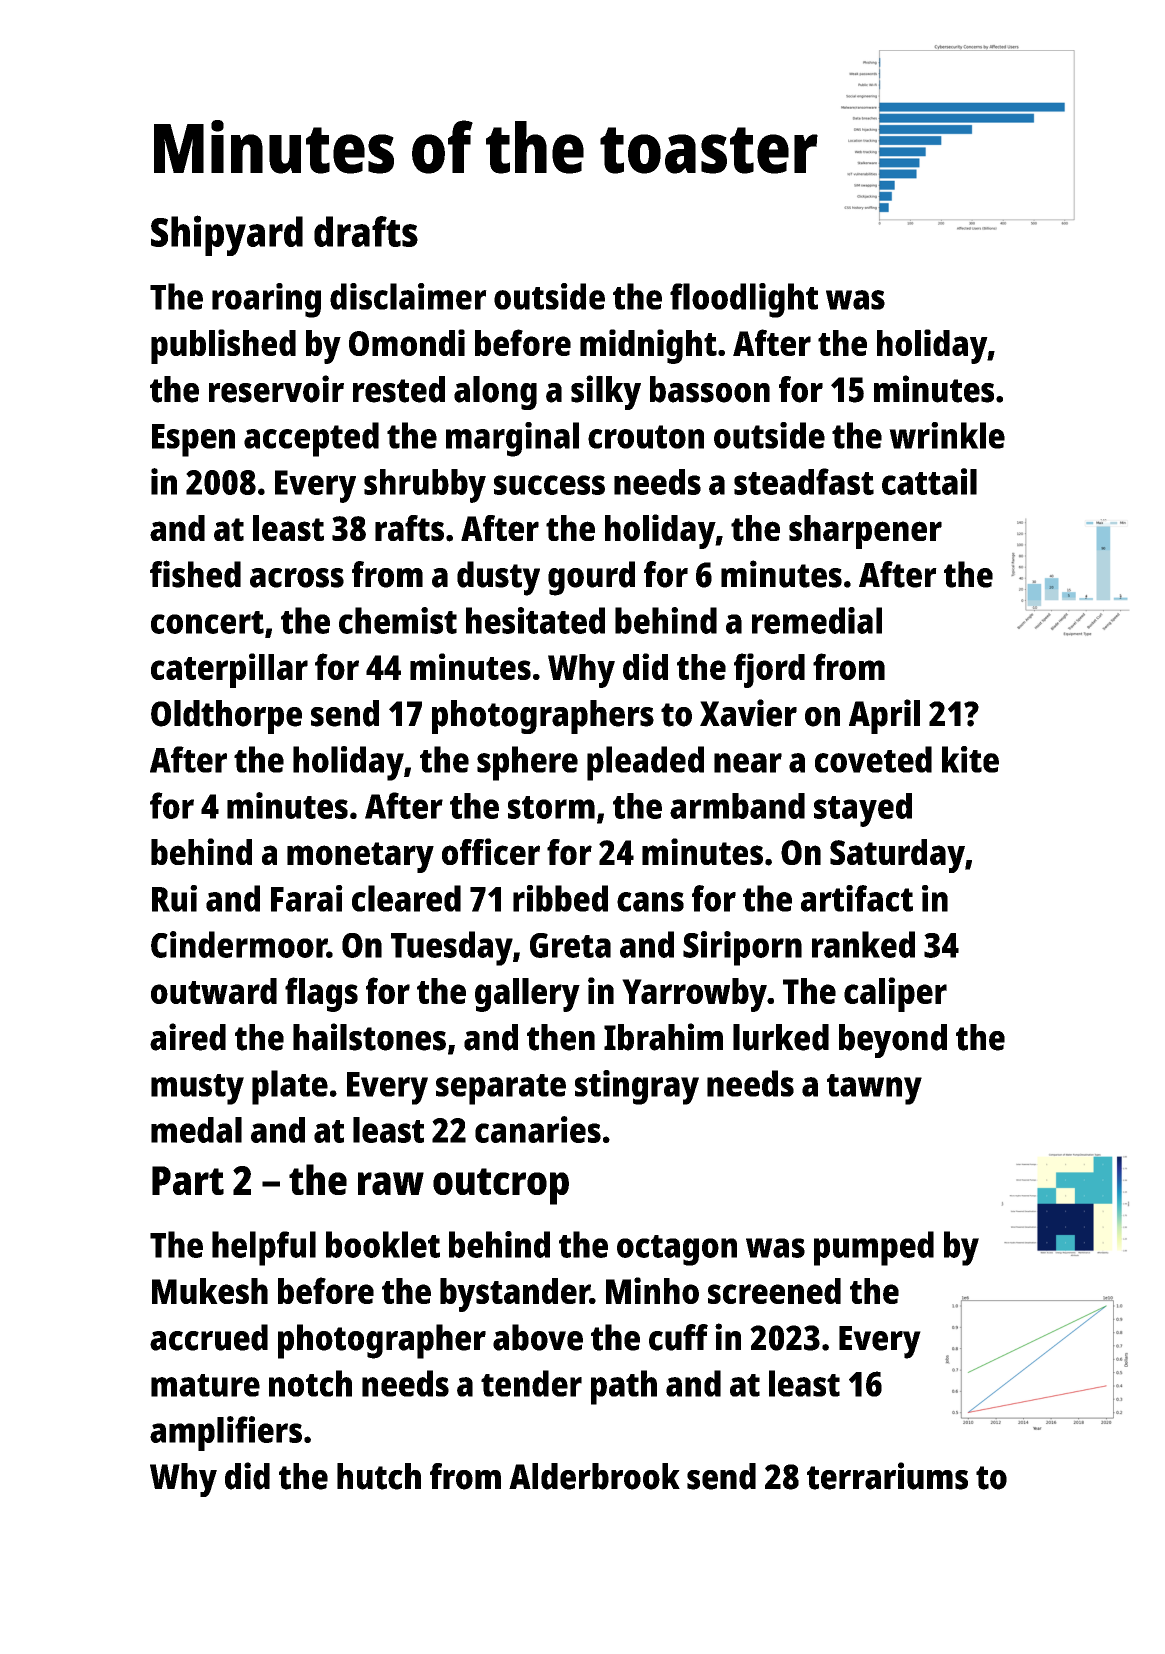 This image has width=1165, height=1654. I want to click on Mukesh, so click(210, 1291).
